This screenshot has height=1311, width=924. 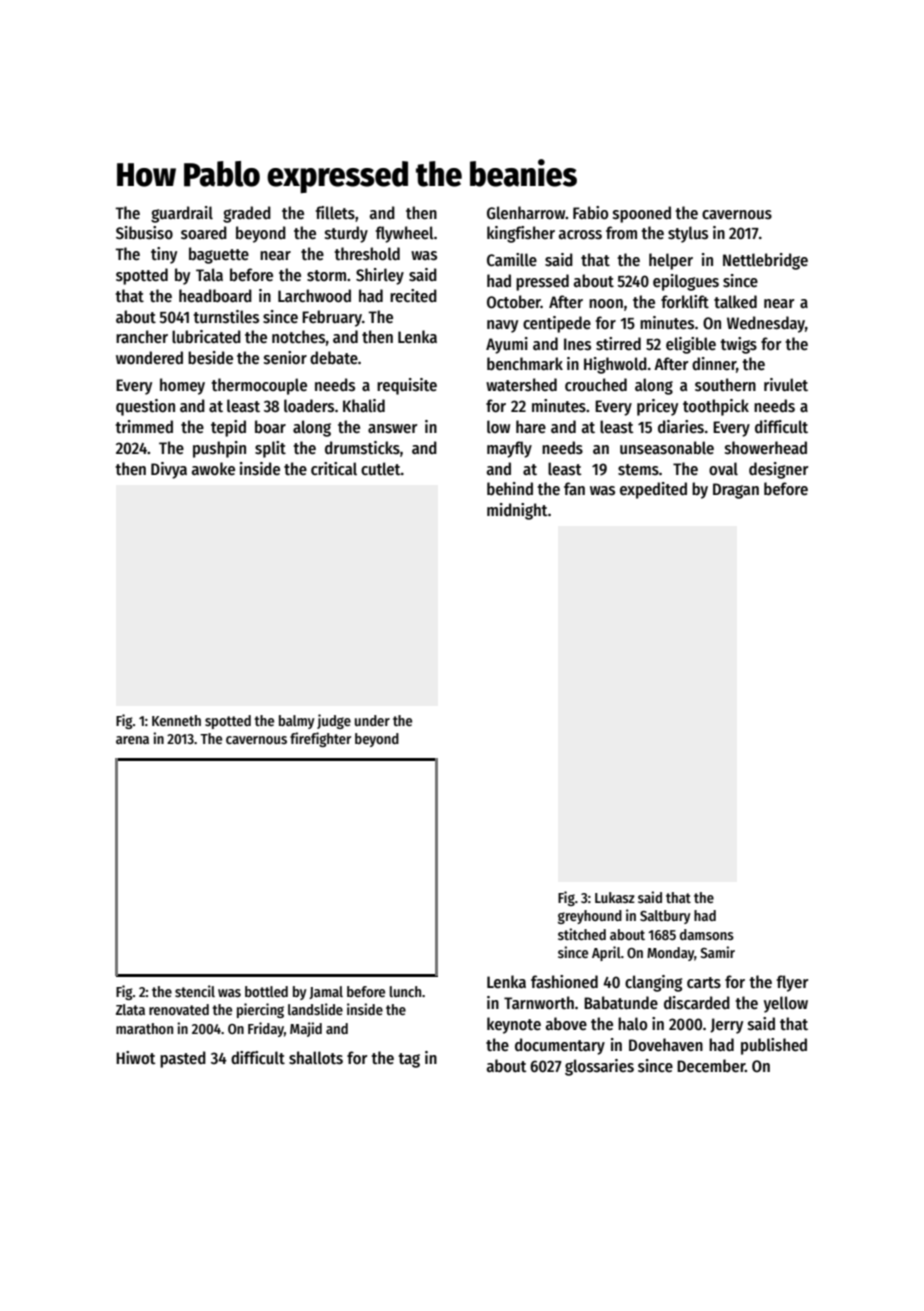 What do you see at coordinates (615, 897) in the screenshot?
I see `Lukasz` at bounding box center [615, 897].
